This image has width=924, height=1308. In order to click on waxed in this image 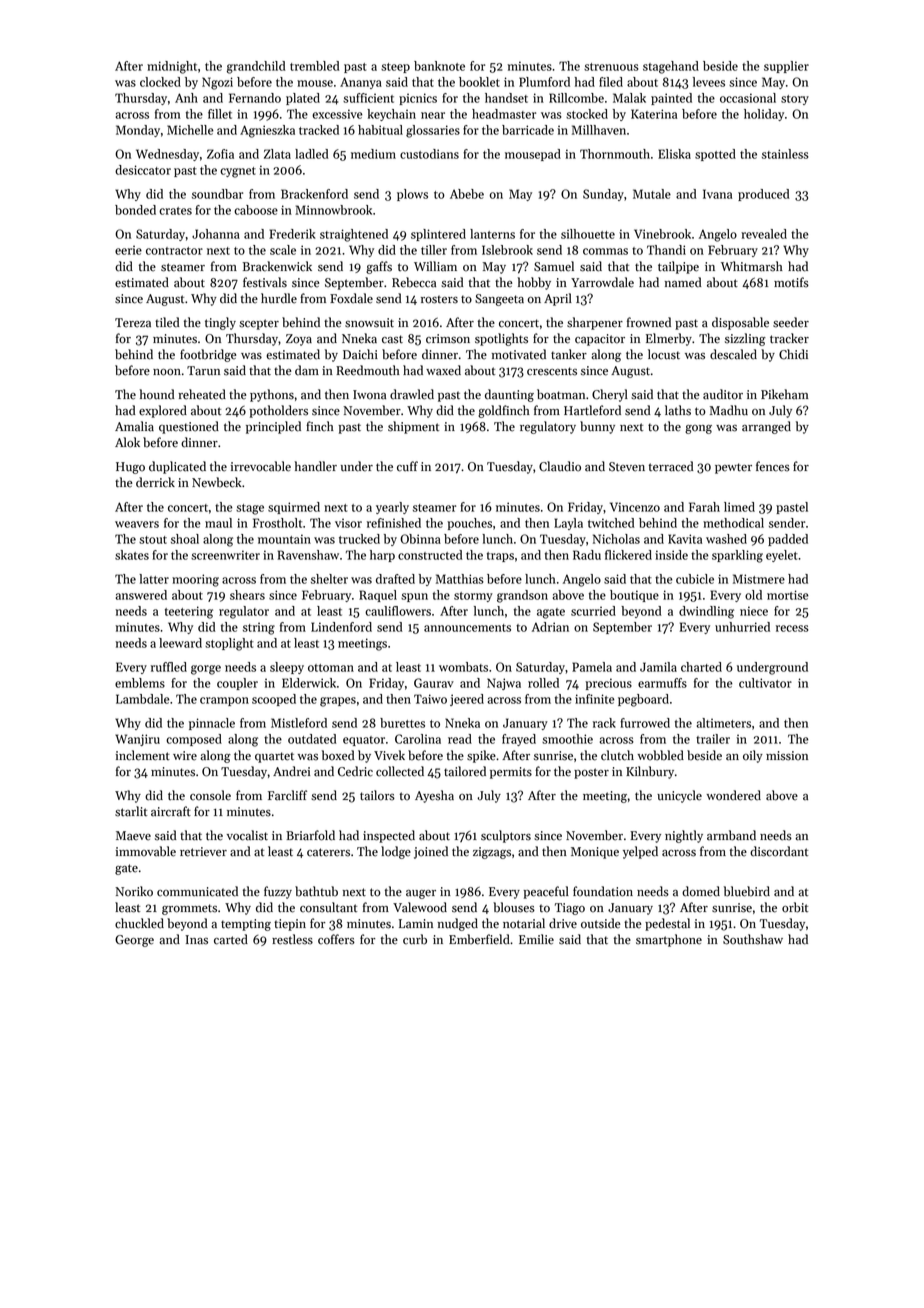, I will do `click(443, 370)`.
